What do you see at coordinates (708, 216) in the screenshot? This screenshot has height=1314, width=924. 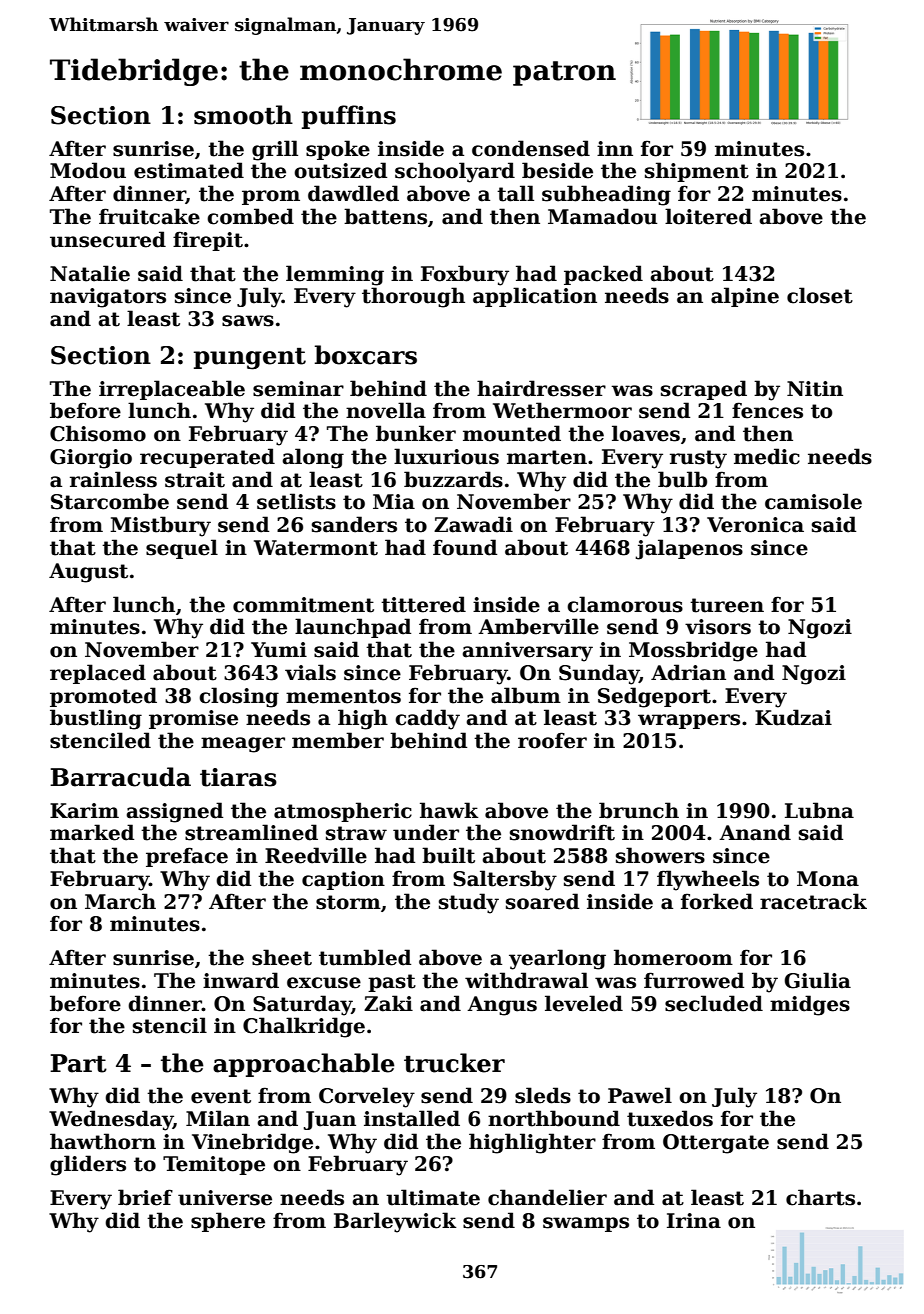 I see `loitered` at bounding box center [708, 216].
